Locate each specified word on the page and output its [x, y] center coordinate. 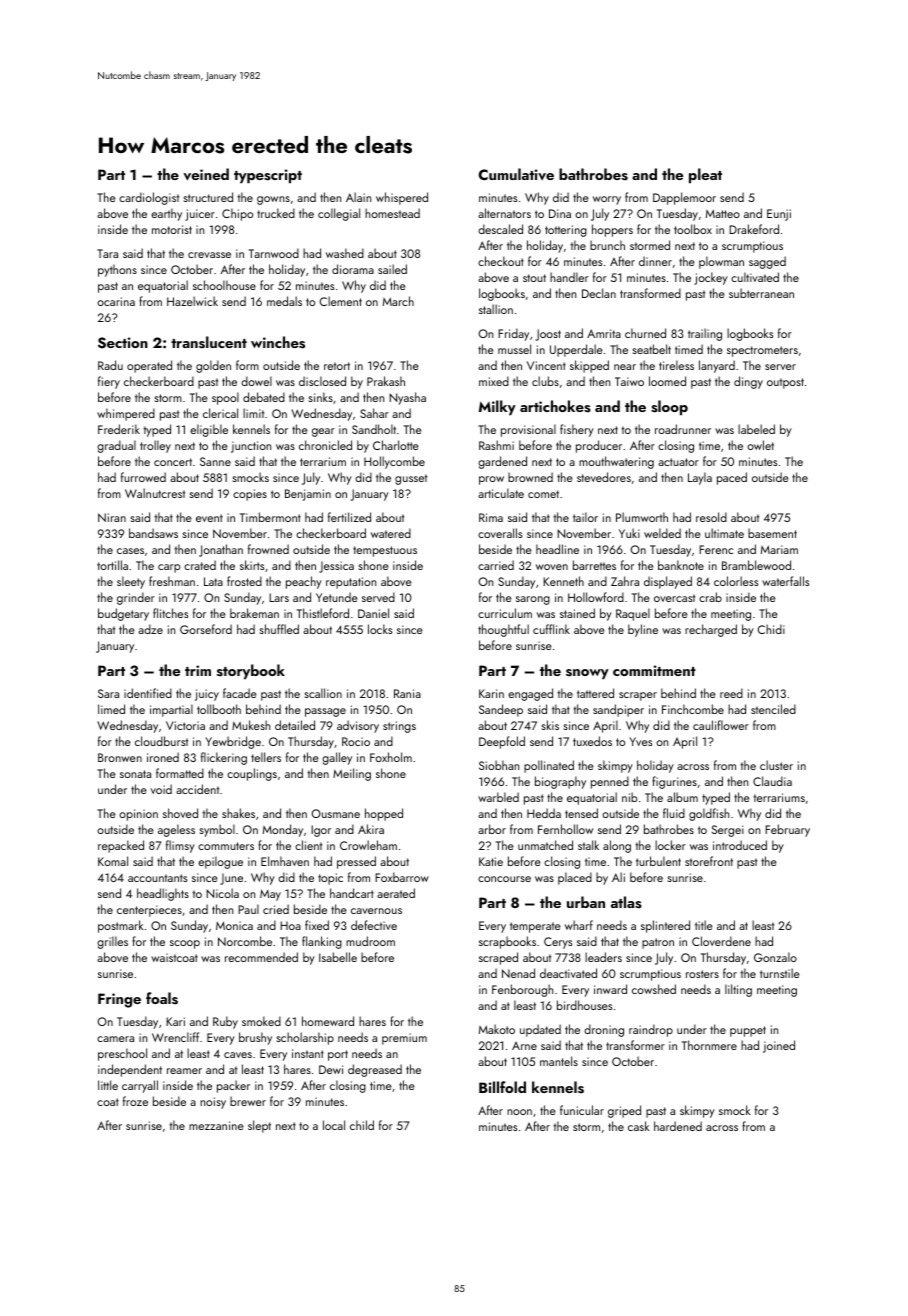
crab [710, 597]
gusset [411, 479]
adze [150, 629]
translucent [209, 342]
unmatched [545, 845]
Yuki [629, 533]
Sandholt [374, 429]
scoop [185, 944]
